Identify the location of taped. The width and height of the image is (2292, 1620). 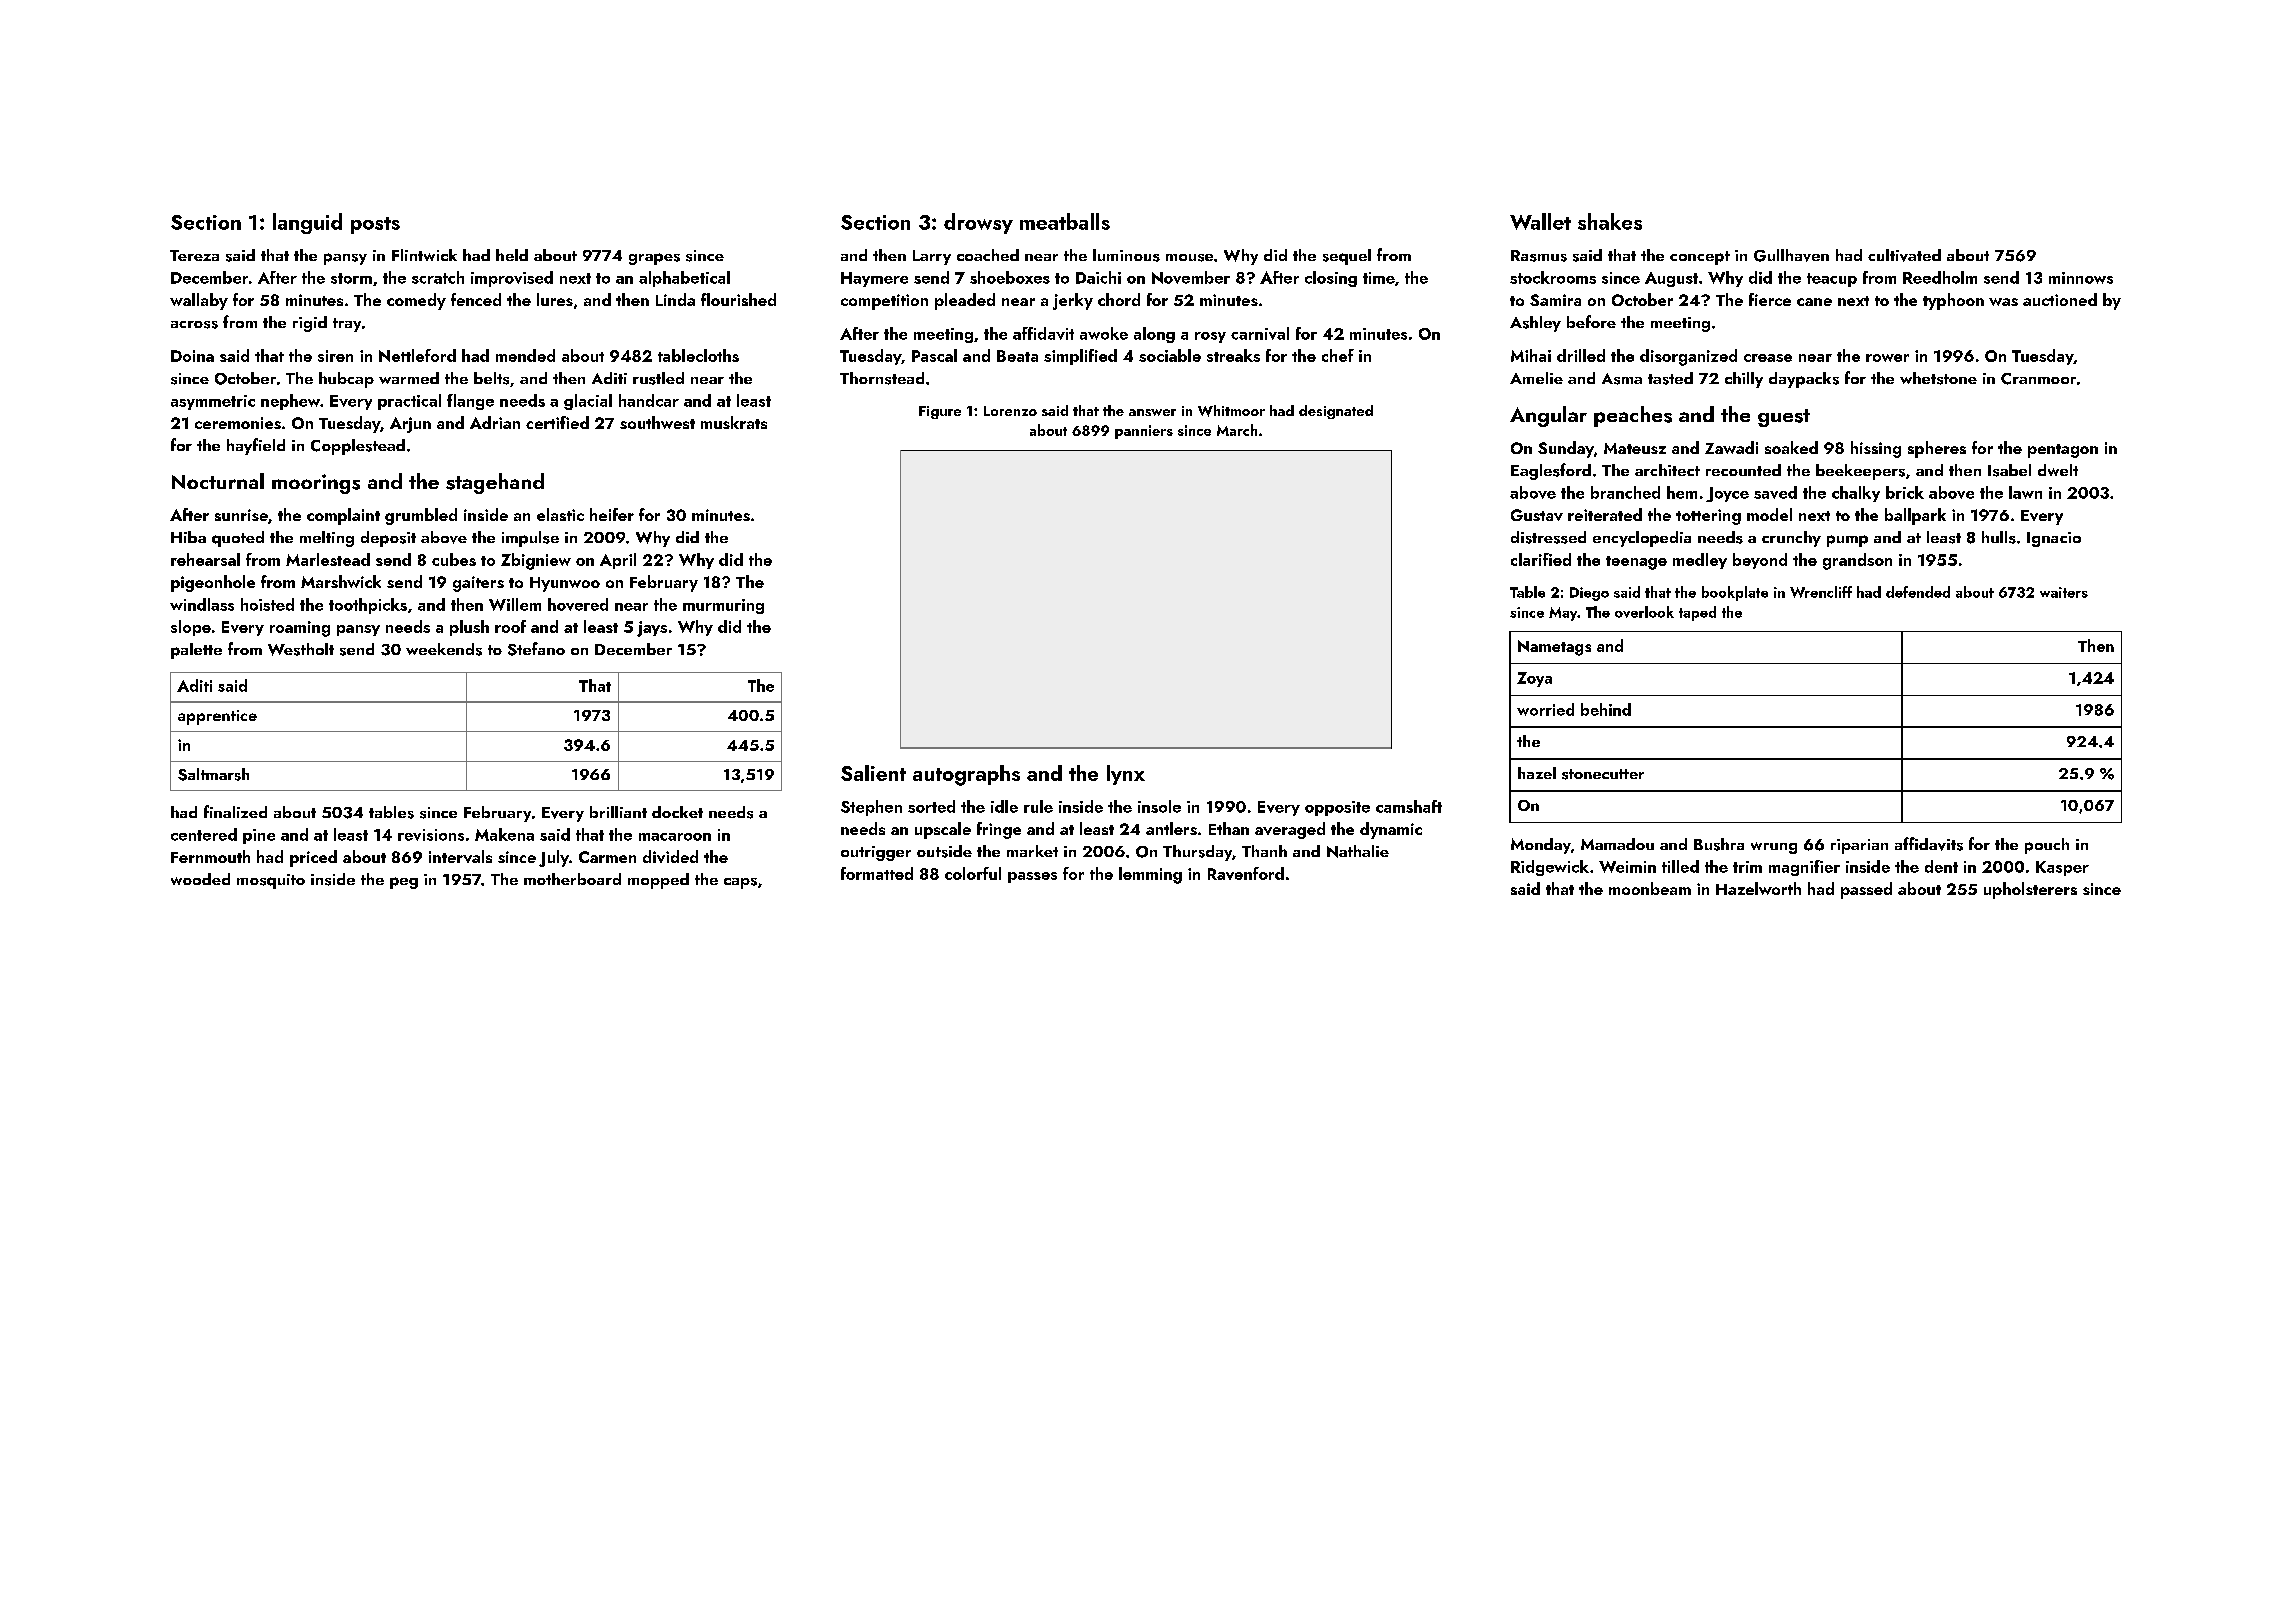
(1697, 613).
